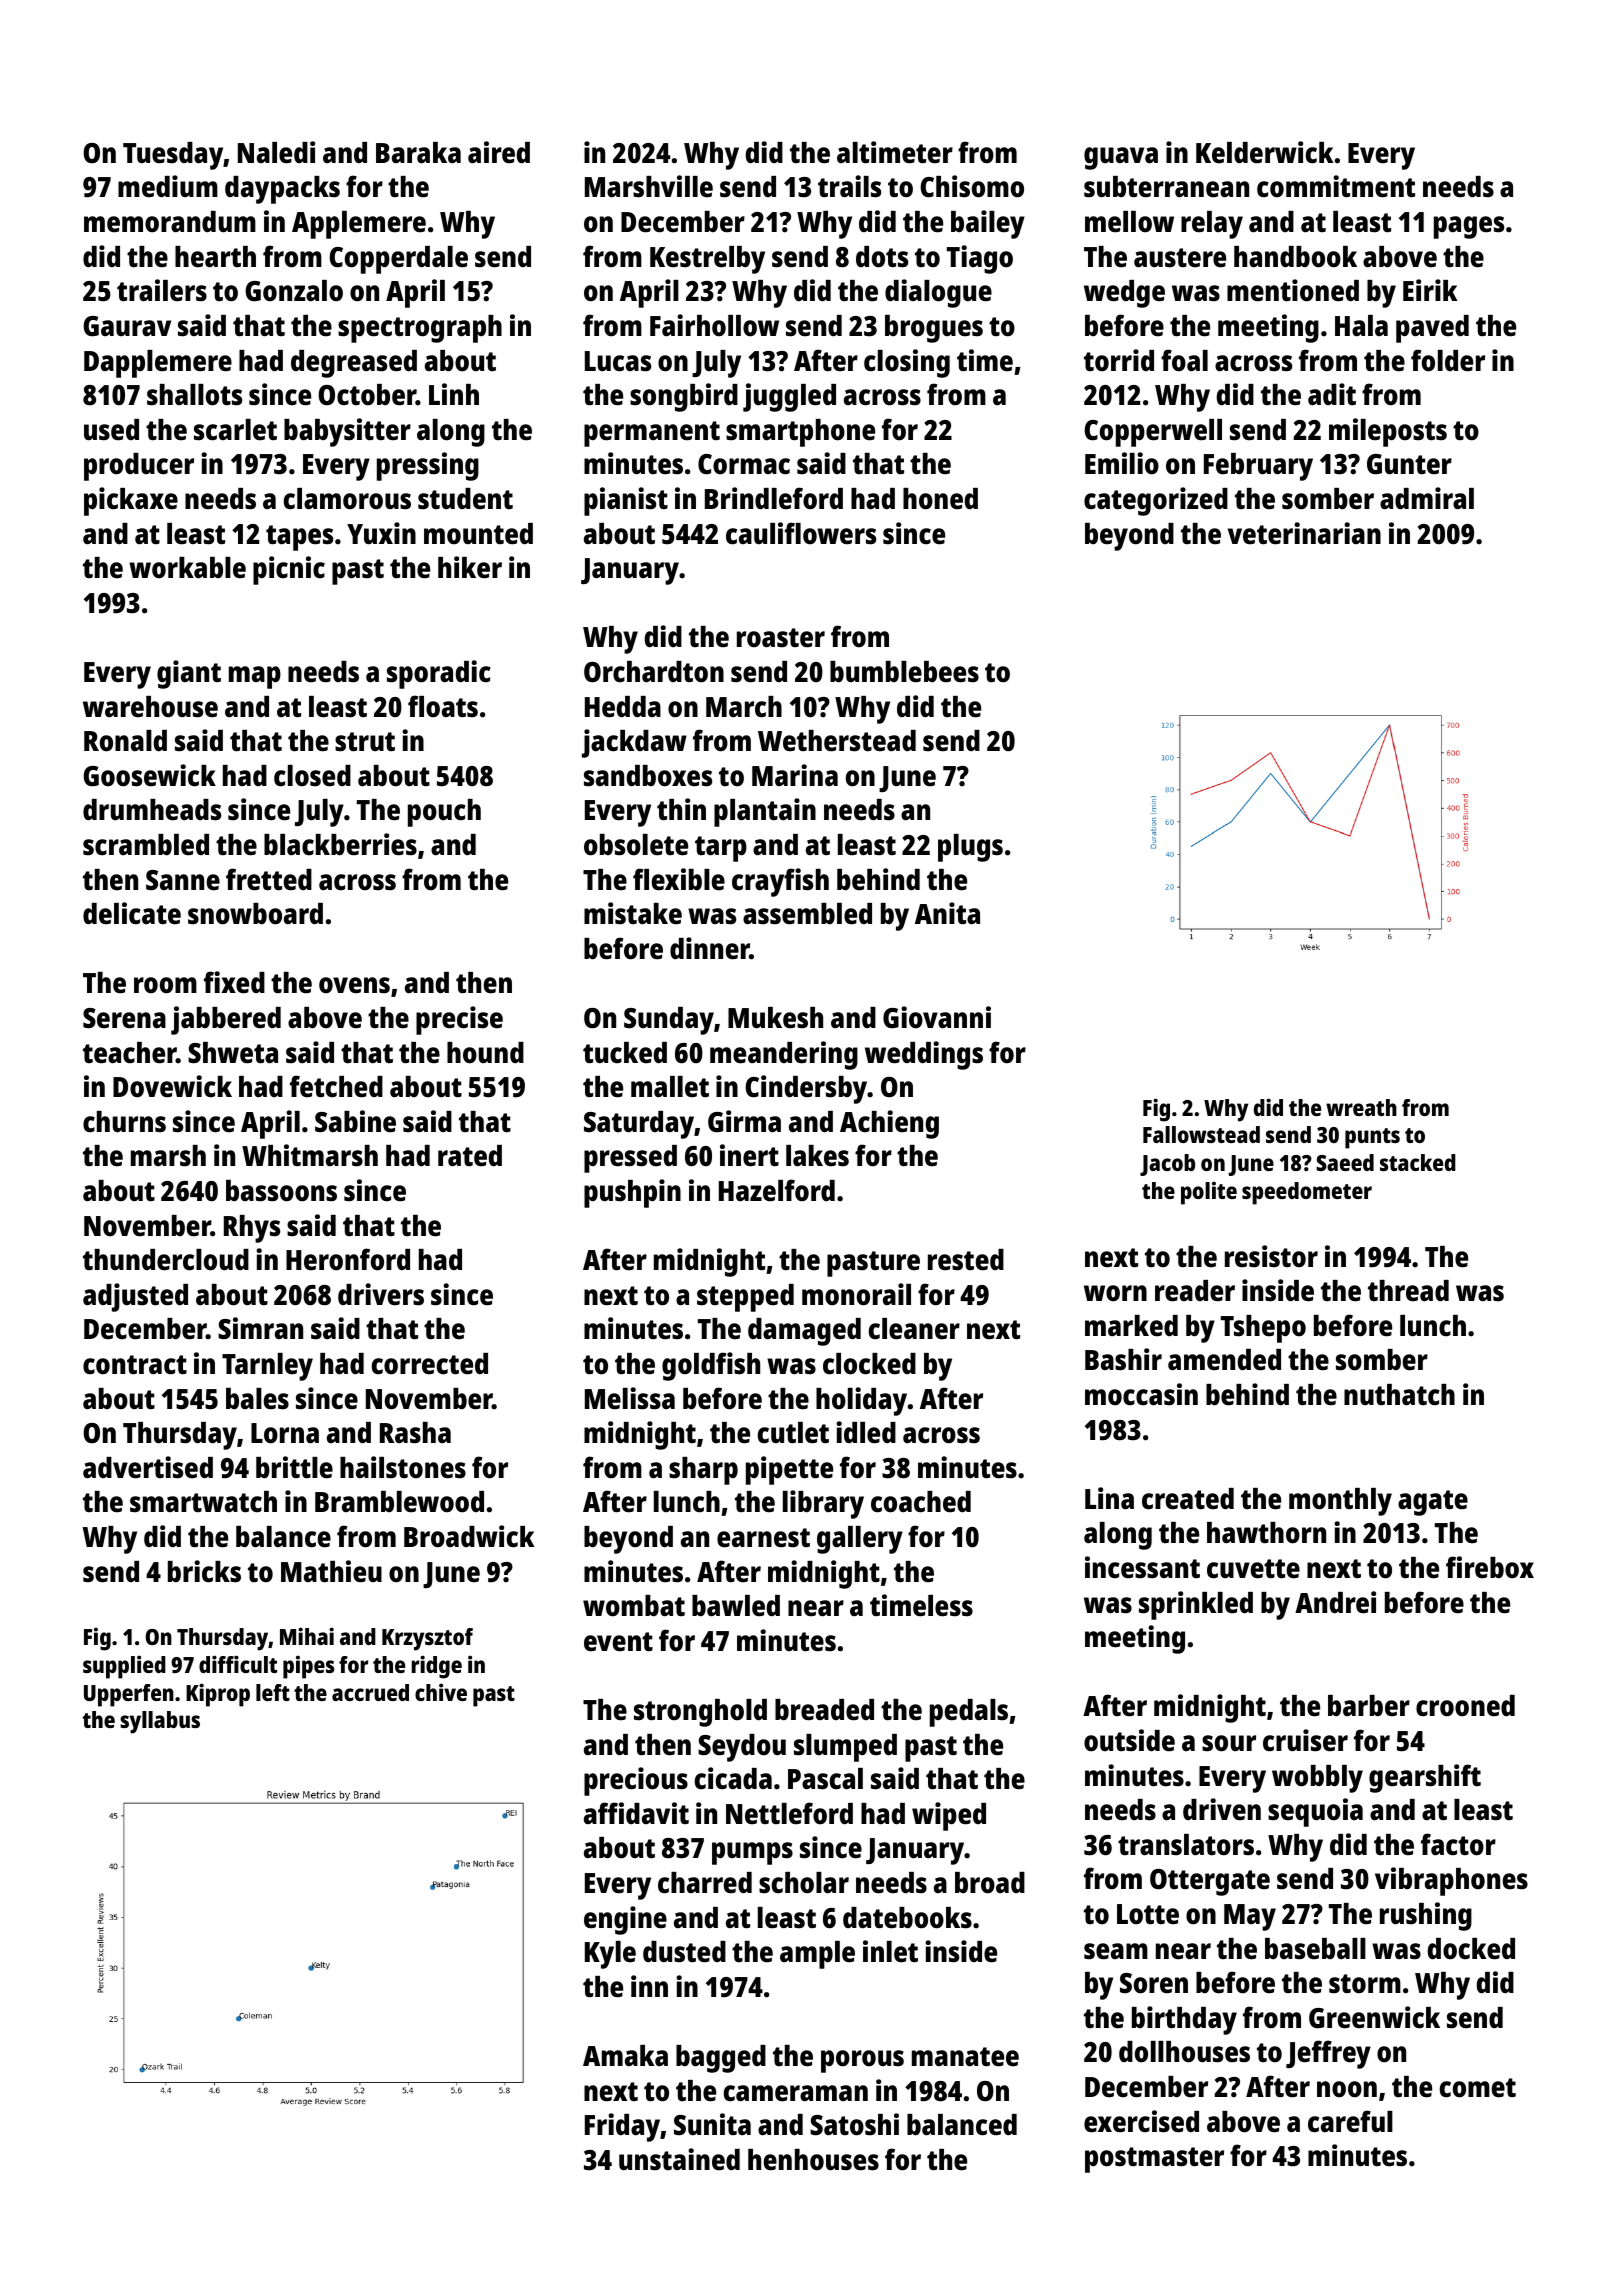 This screenshot has height=2292, width=1620. What do you see at coordinates (1224, 1360) in the screenshot?
I see `amended` at bounding box center [1224, 1360].
